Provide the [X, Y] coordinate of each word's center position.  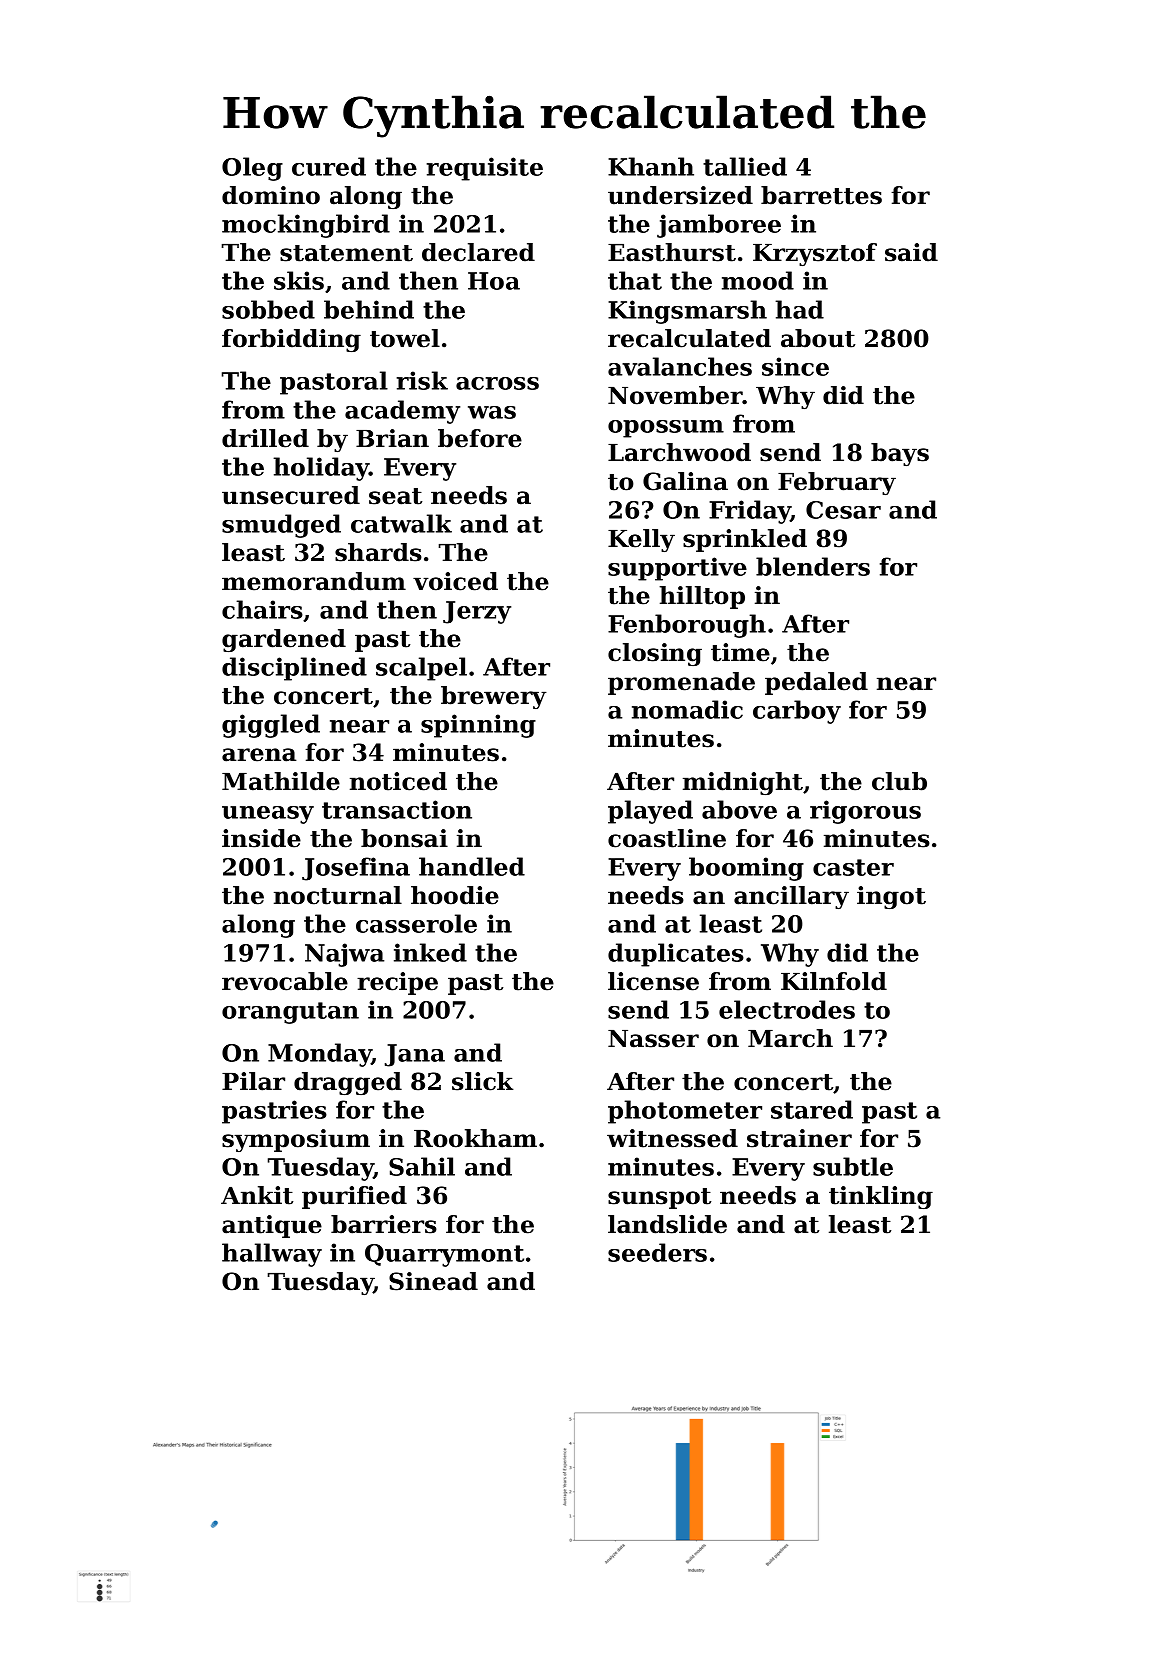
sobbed [268, 309]
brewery [494, 697]
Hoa [494, 281]
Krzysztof [815, 254]
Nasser [653, 1039]
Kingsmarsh [687, 312]
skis [299, 280]
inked [430, 952]
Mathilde [281, 781]
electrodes [787, 1009]
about [818, 338]
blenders [813, 566]
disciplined [294, 669]
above [739, 809]
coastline [667, 838]
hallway [272, 1255]
